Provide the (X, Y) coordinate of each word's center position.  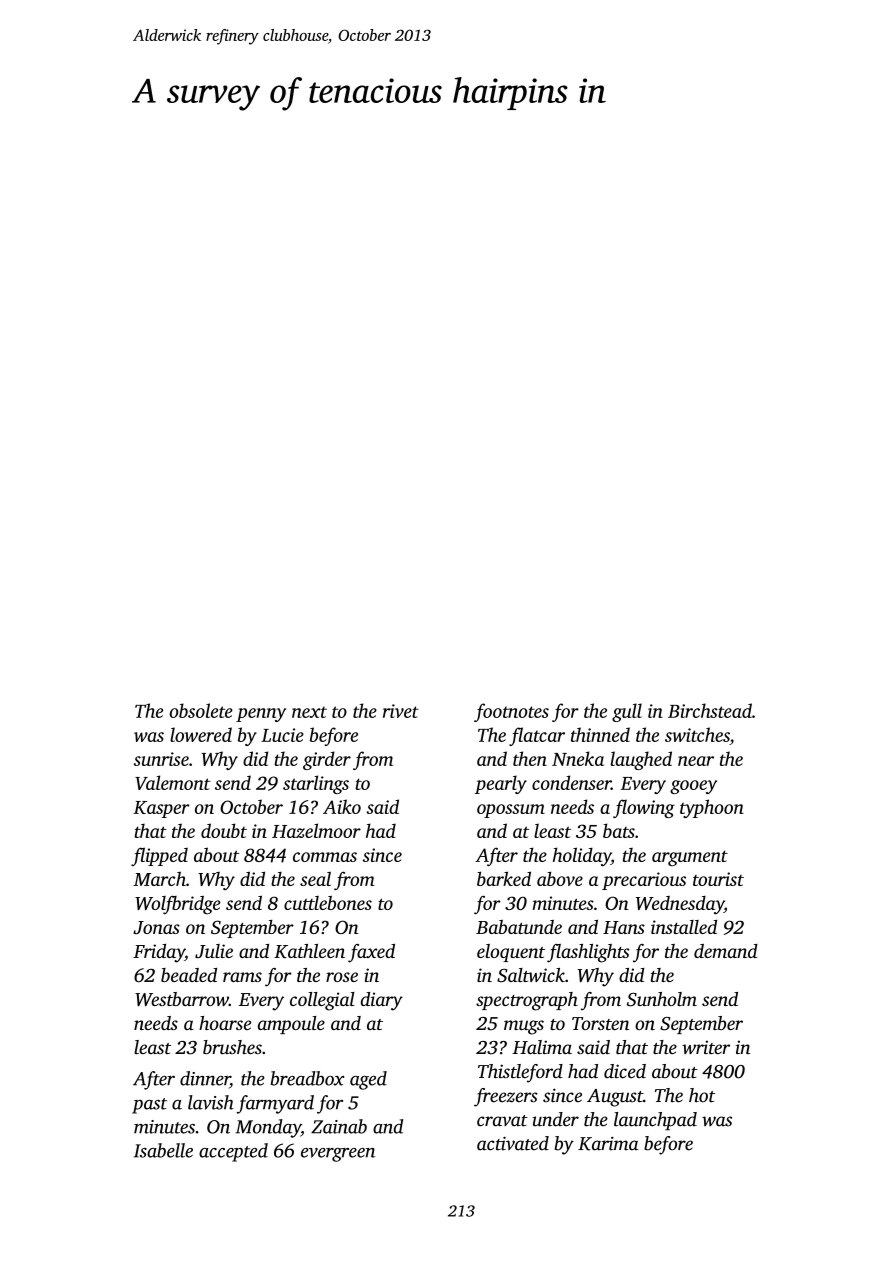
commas (325, 857)
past (149, 1106)
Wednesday (680, 905)
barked (504, 878)
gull (627, 712)
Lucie (282, 735)
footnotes (511, 712)
